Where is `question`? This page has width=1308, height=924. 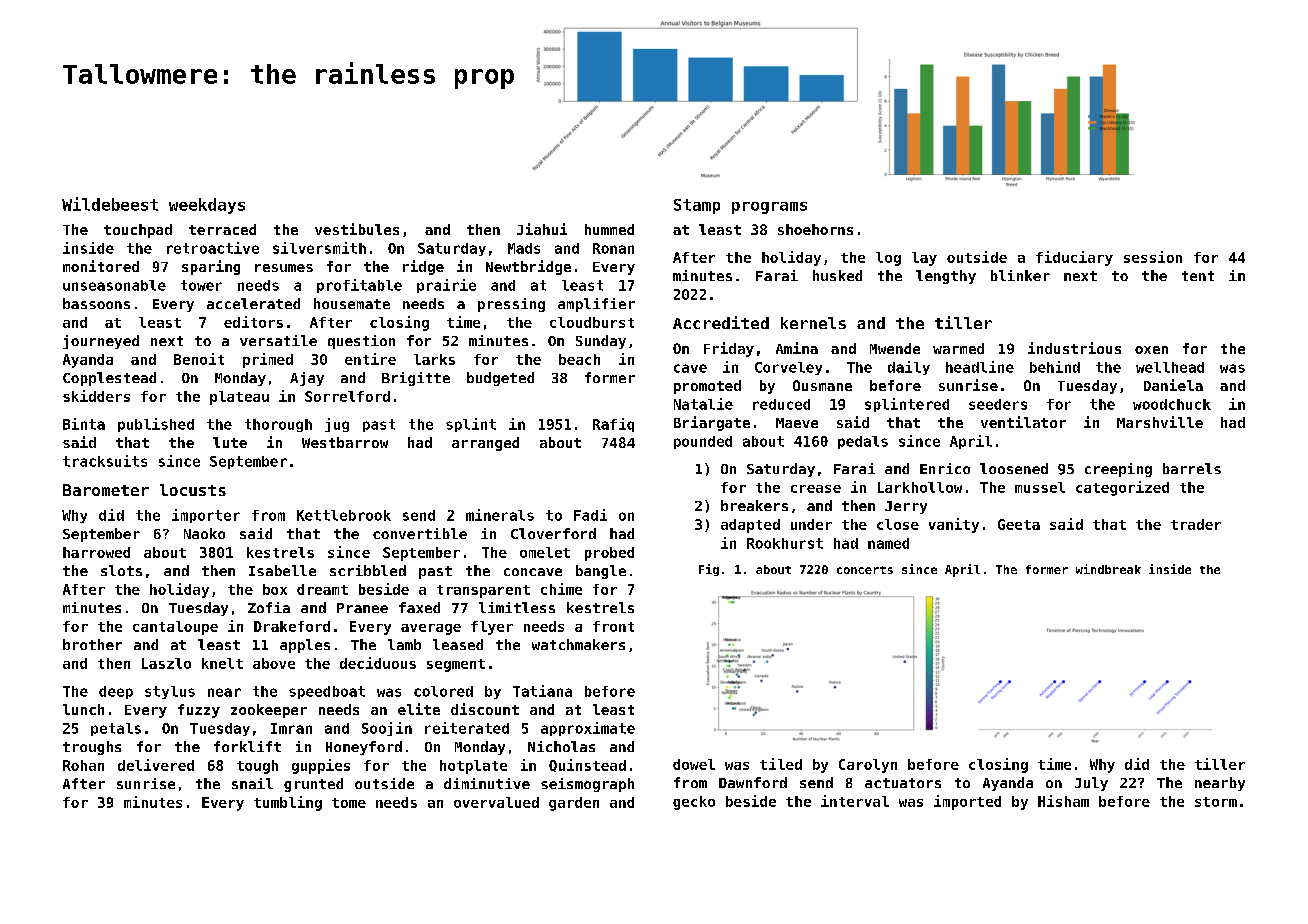
question is located at coordinates (361, 342).
